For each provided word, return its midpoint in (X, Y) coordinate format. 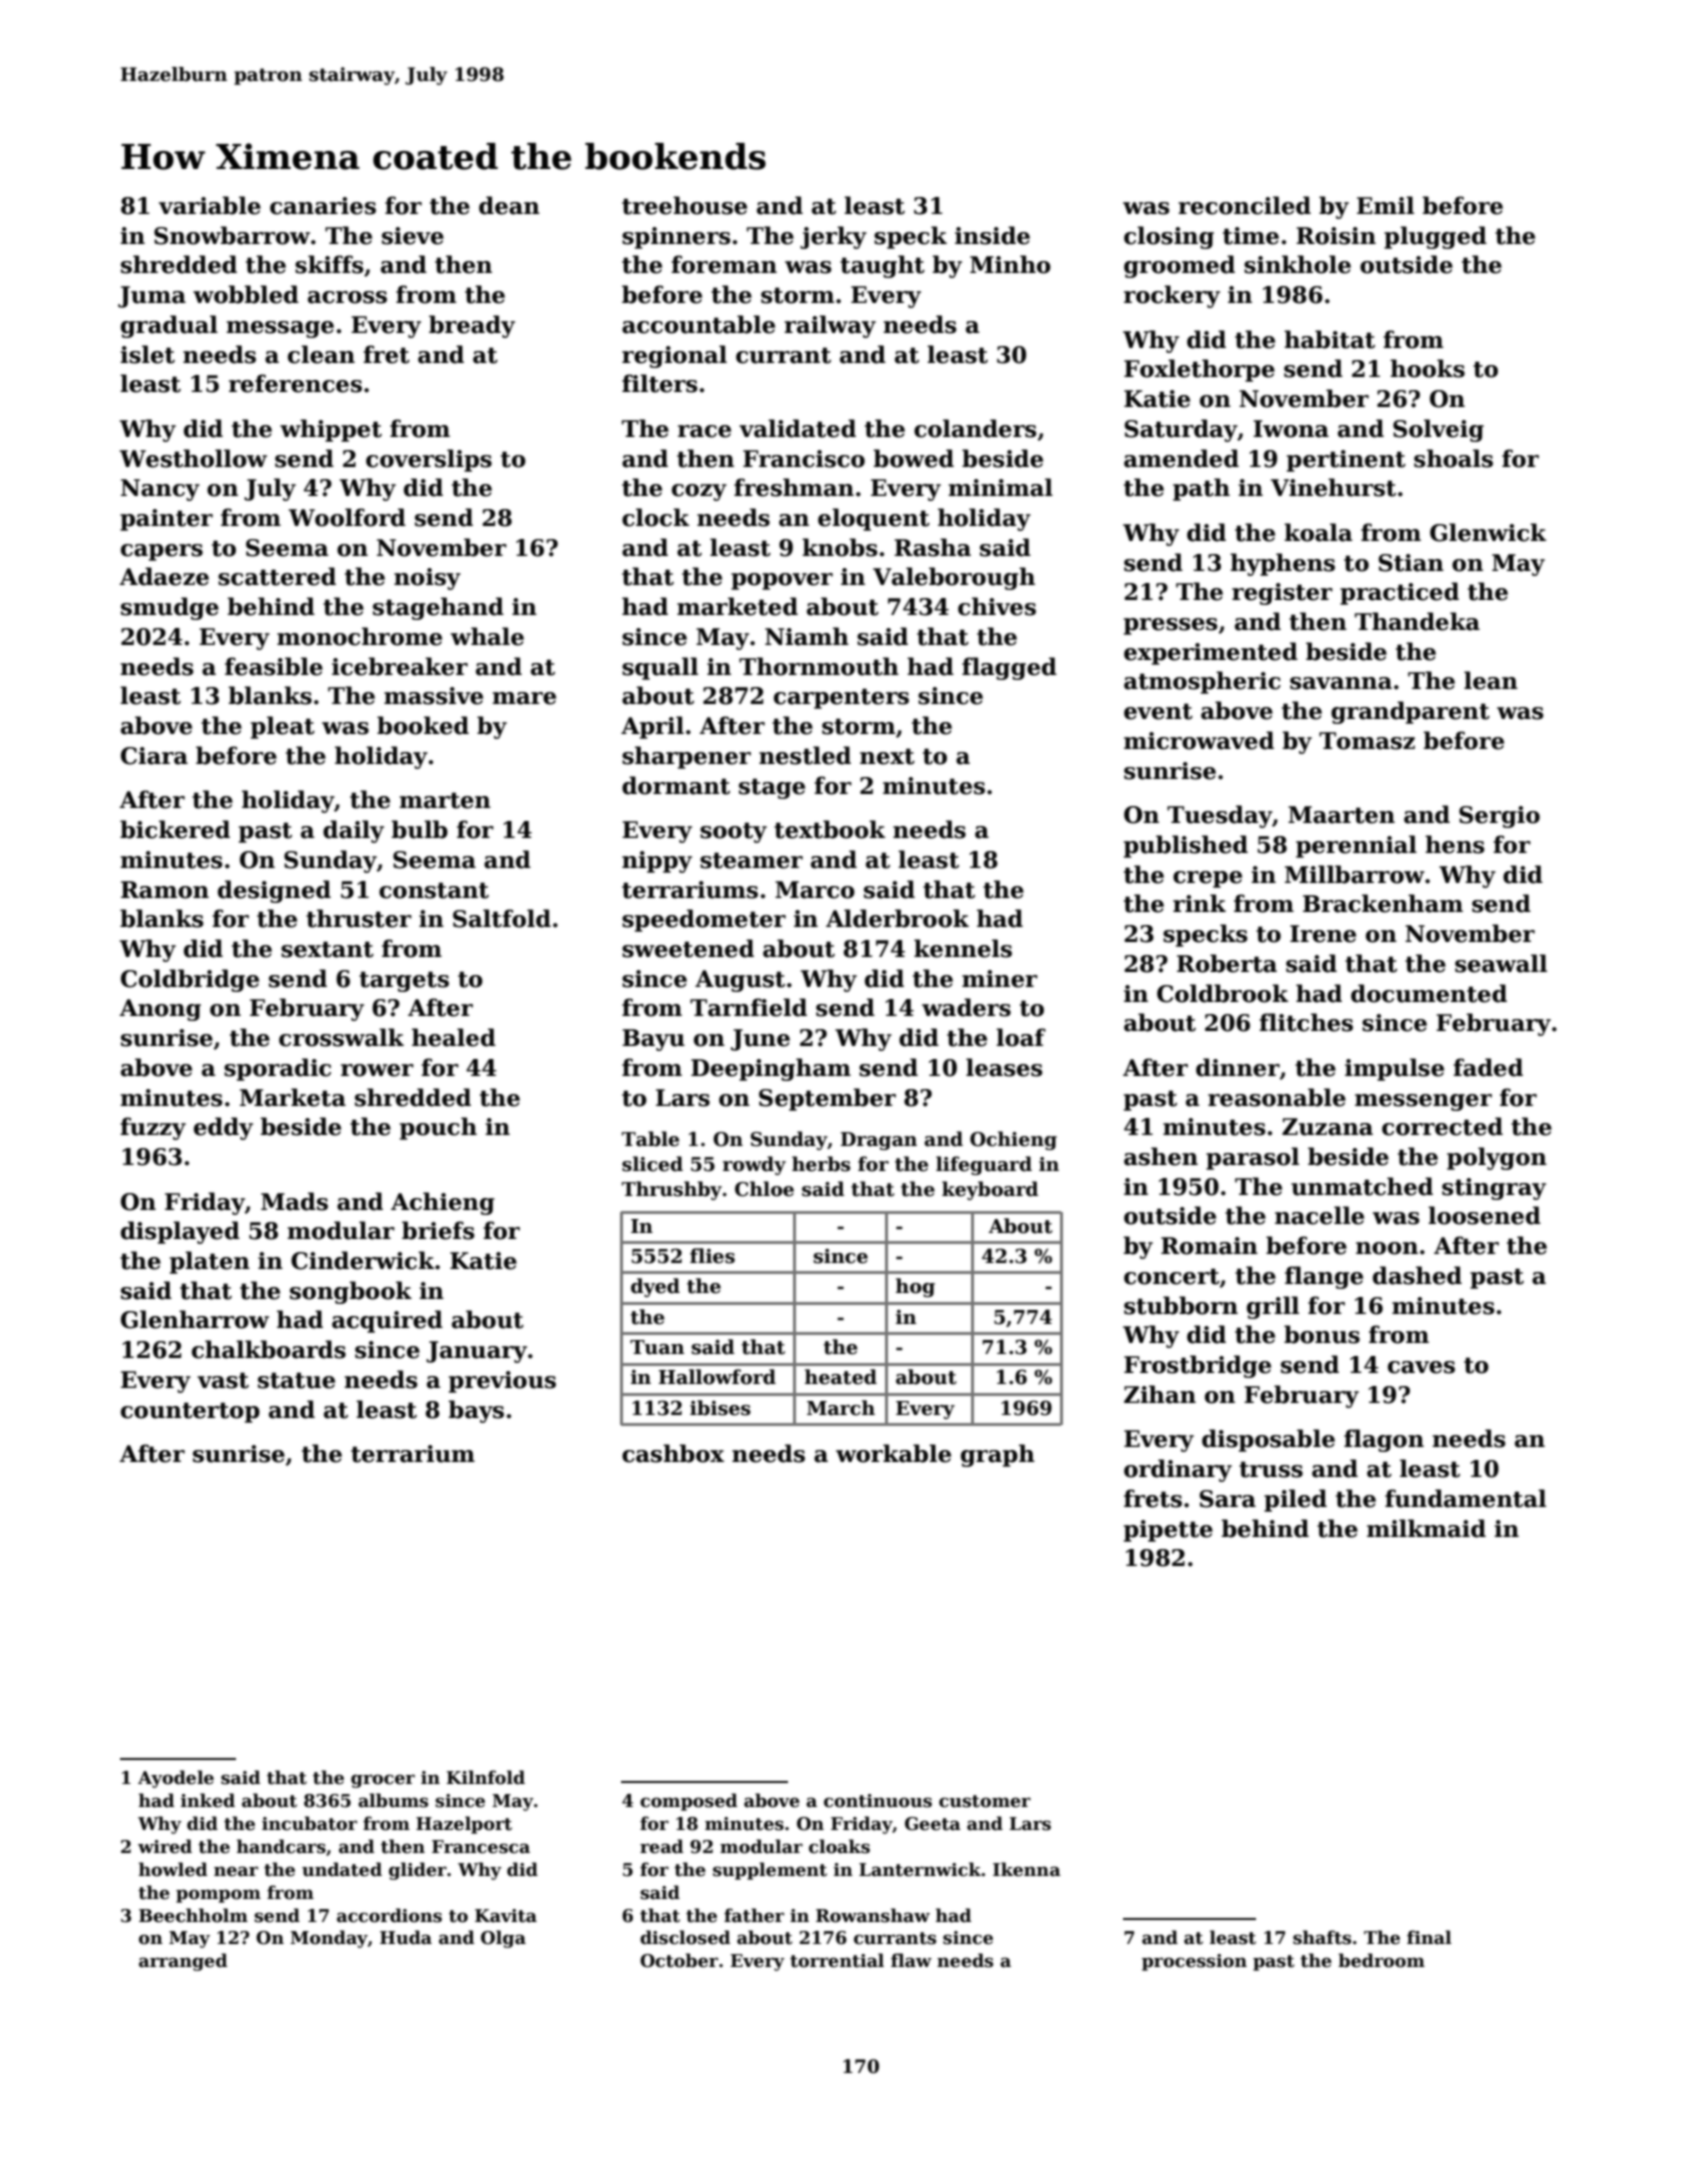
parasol (1252, 1158)
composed (688, 1802)
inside (992, 235)
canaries (323, 206)
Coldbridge (190, 980)
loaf (1021, 1037)
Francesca (481, 1847)
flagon (1384, 1440)
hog (915, 1287)
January (476, 1352)
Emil (1385, 205)
